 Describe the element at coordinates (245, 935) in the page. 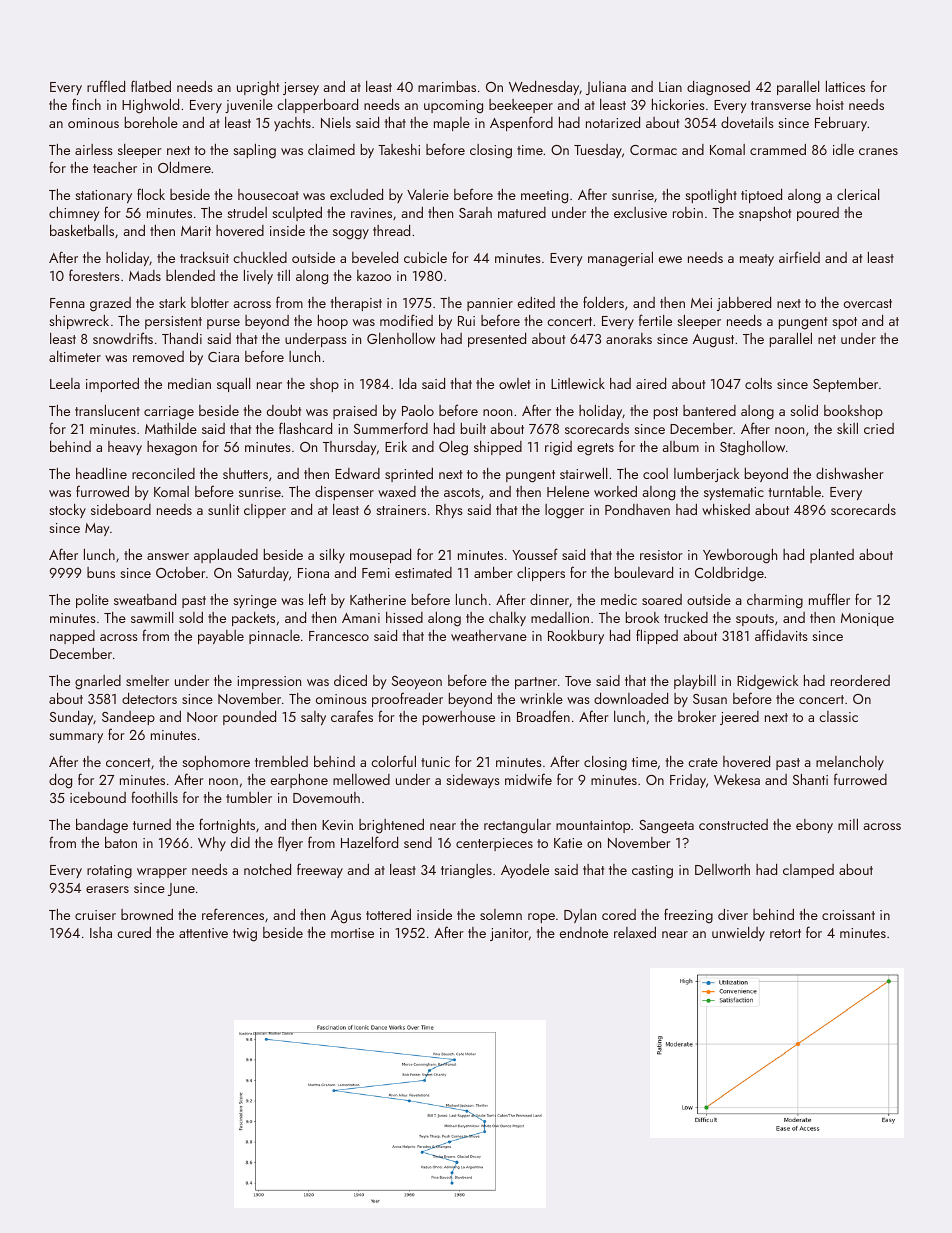

I see `twig` at that location.
